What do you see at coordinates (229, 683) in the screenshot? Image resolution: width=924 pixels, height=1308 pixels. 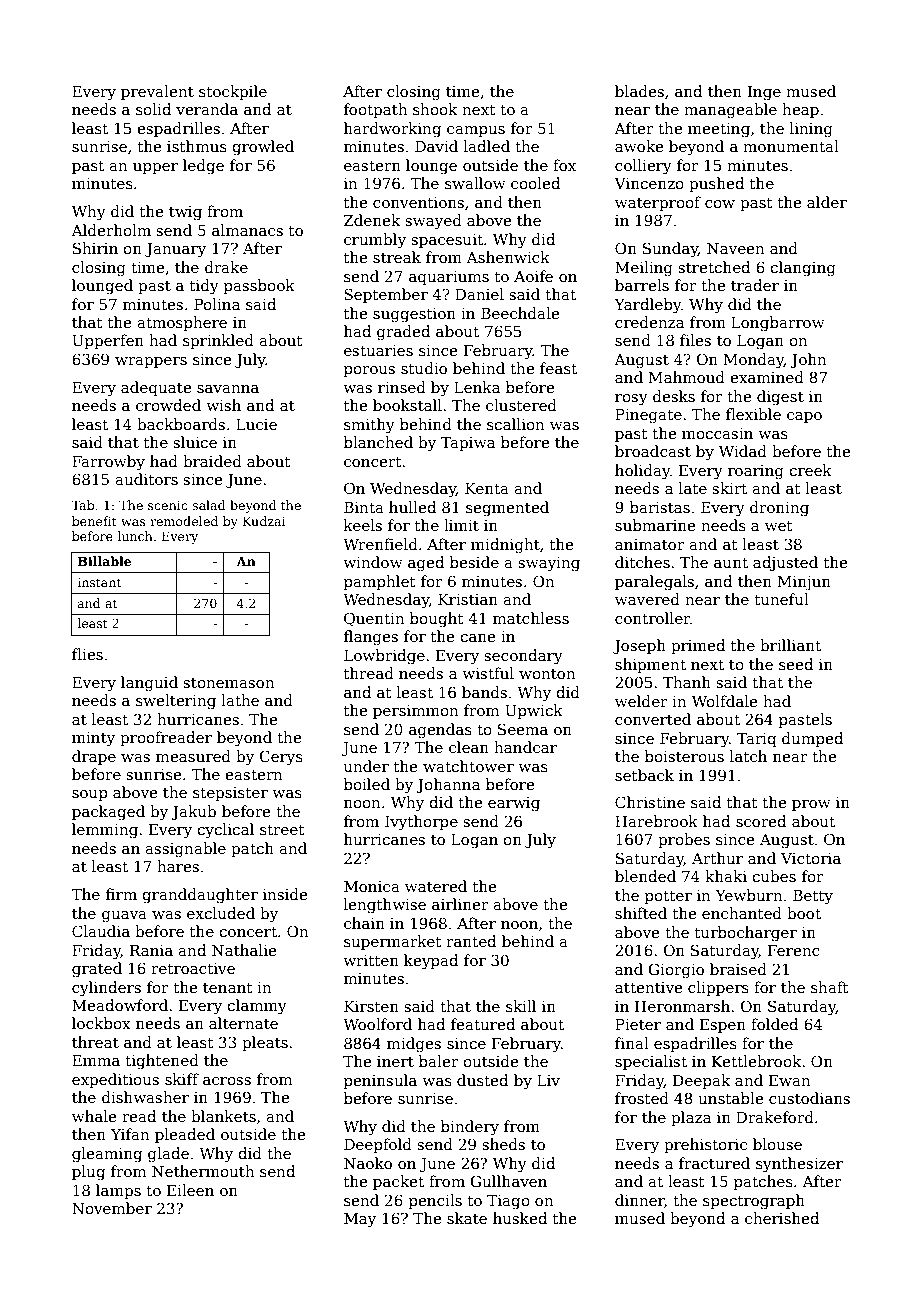 I see `stonemason` at bounding box center [229, 683].
